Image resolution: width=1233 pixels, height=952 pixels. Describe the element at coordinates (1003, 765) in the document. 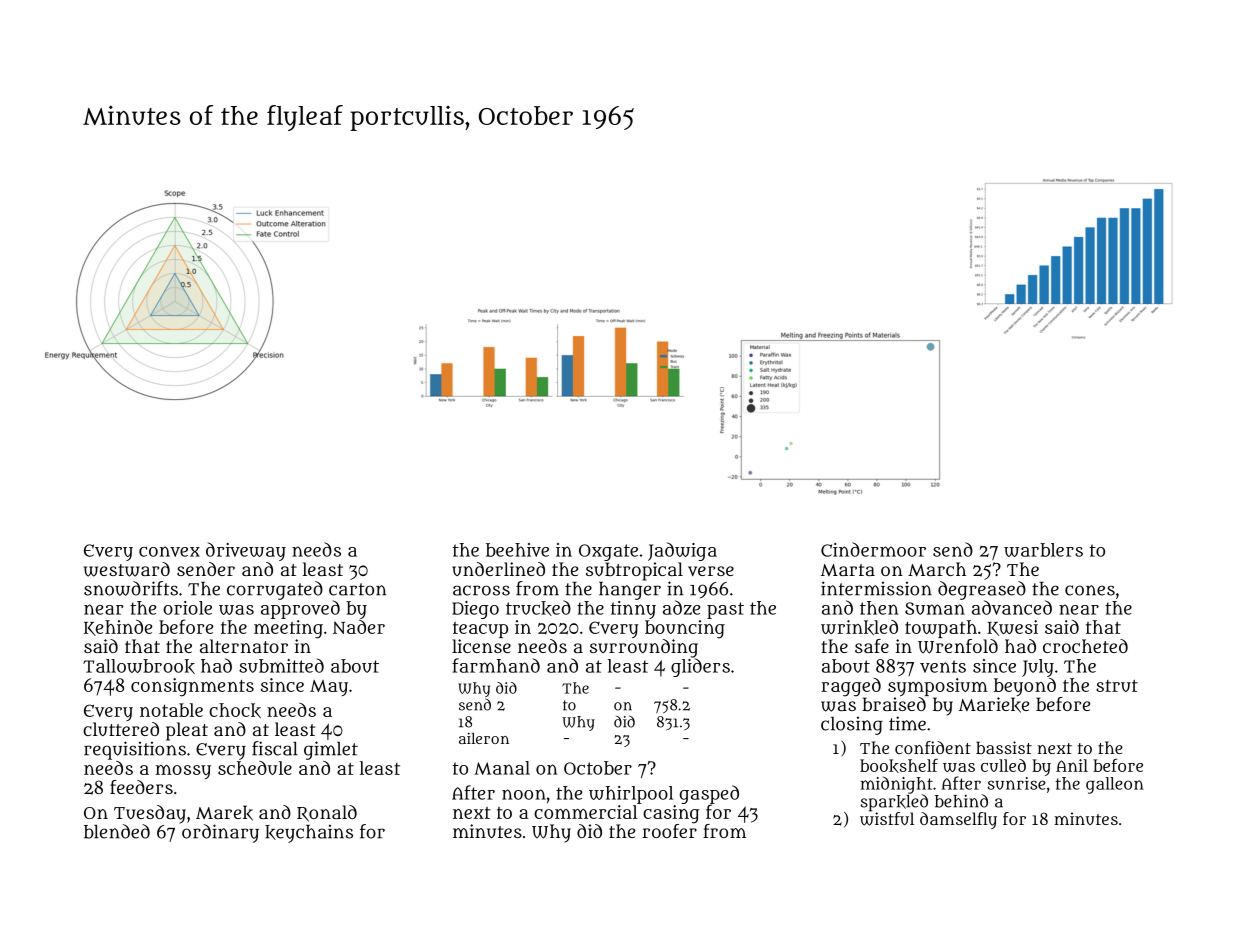

I see `culled` at that location.
